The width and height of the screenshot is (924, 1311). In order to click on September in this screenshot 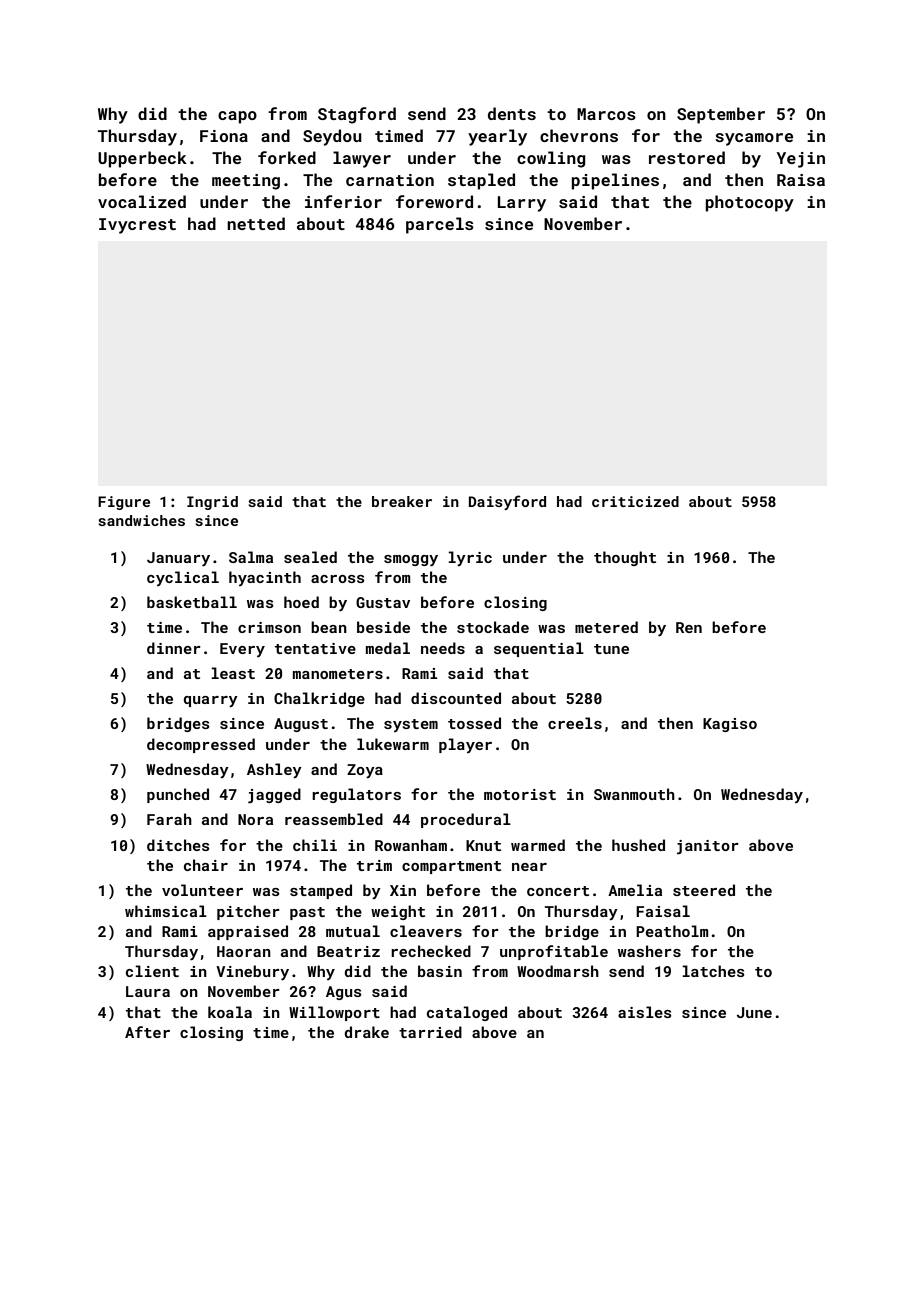, I will do `click(721, 115)`.
